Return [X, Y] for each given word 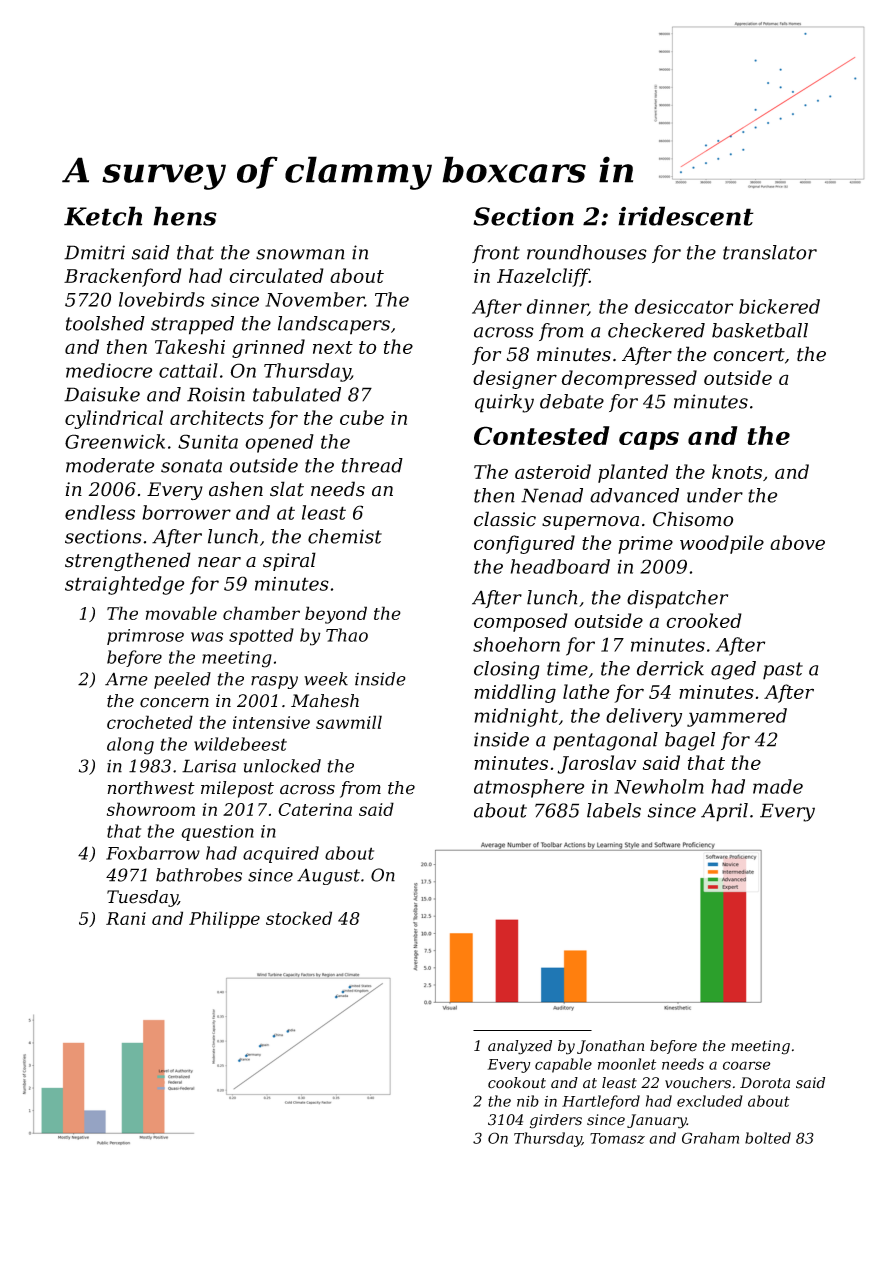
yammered [737, 717]
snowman [300, 254]
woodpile [722, 544]
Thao [347, 635]
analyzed [520, 1047]
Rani [126, 918]
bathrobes [199, 875]
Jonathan [610, 1047]
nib [528, 1101]
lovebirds [162, 299]
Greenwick [115, 441]
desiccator [684, 306]
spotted [261, 636]
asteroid [553, 471]
